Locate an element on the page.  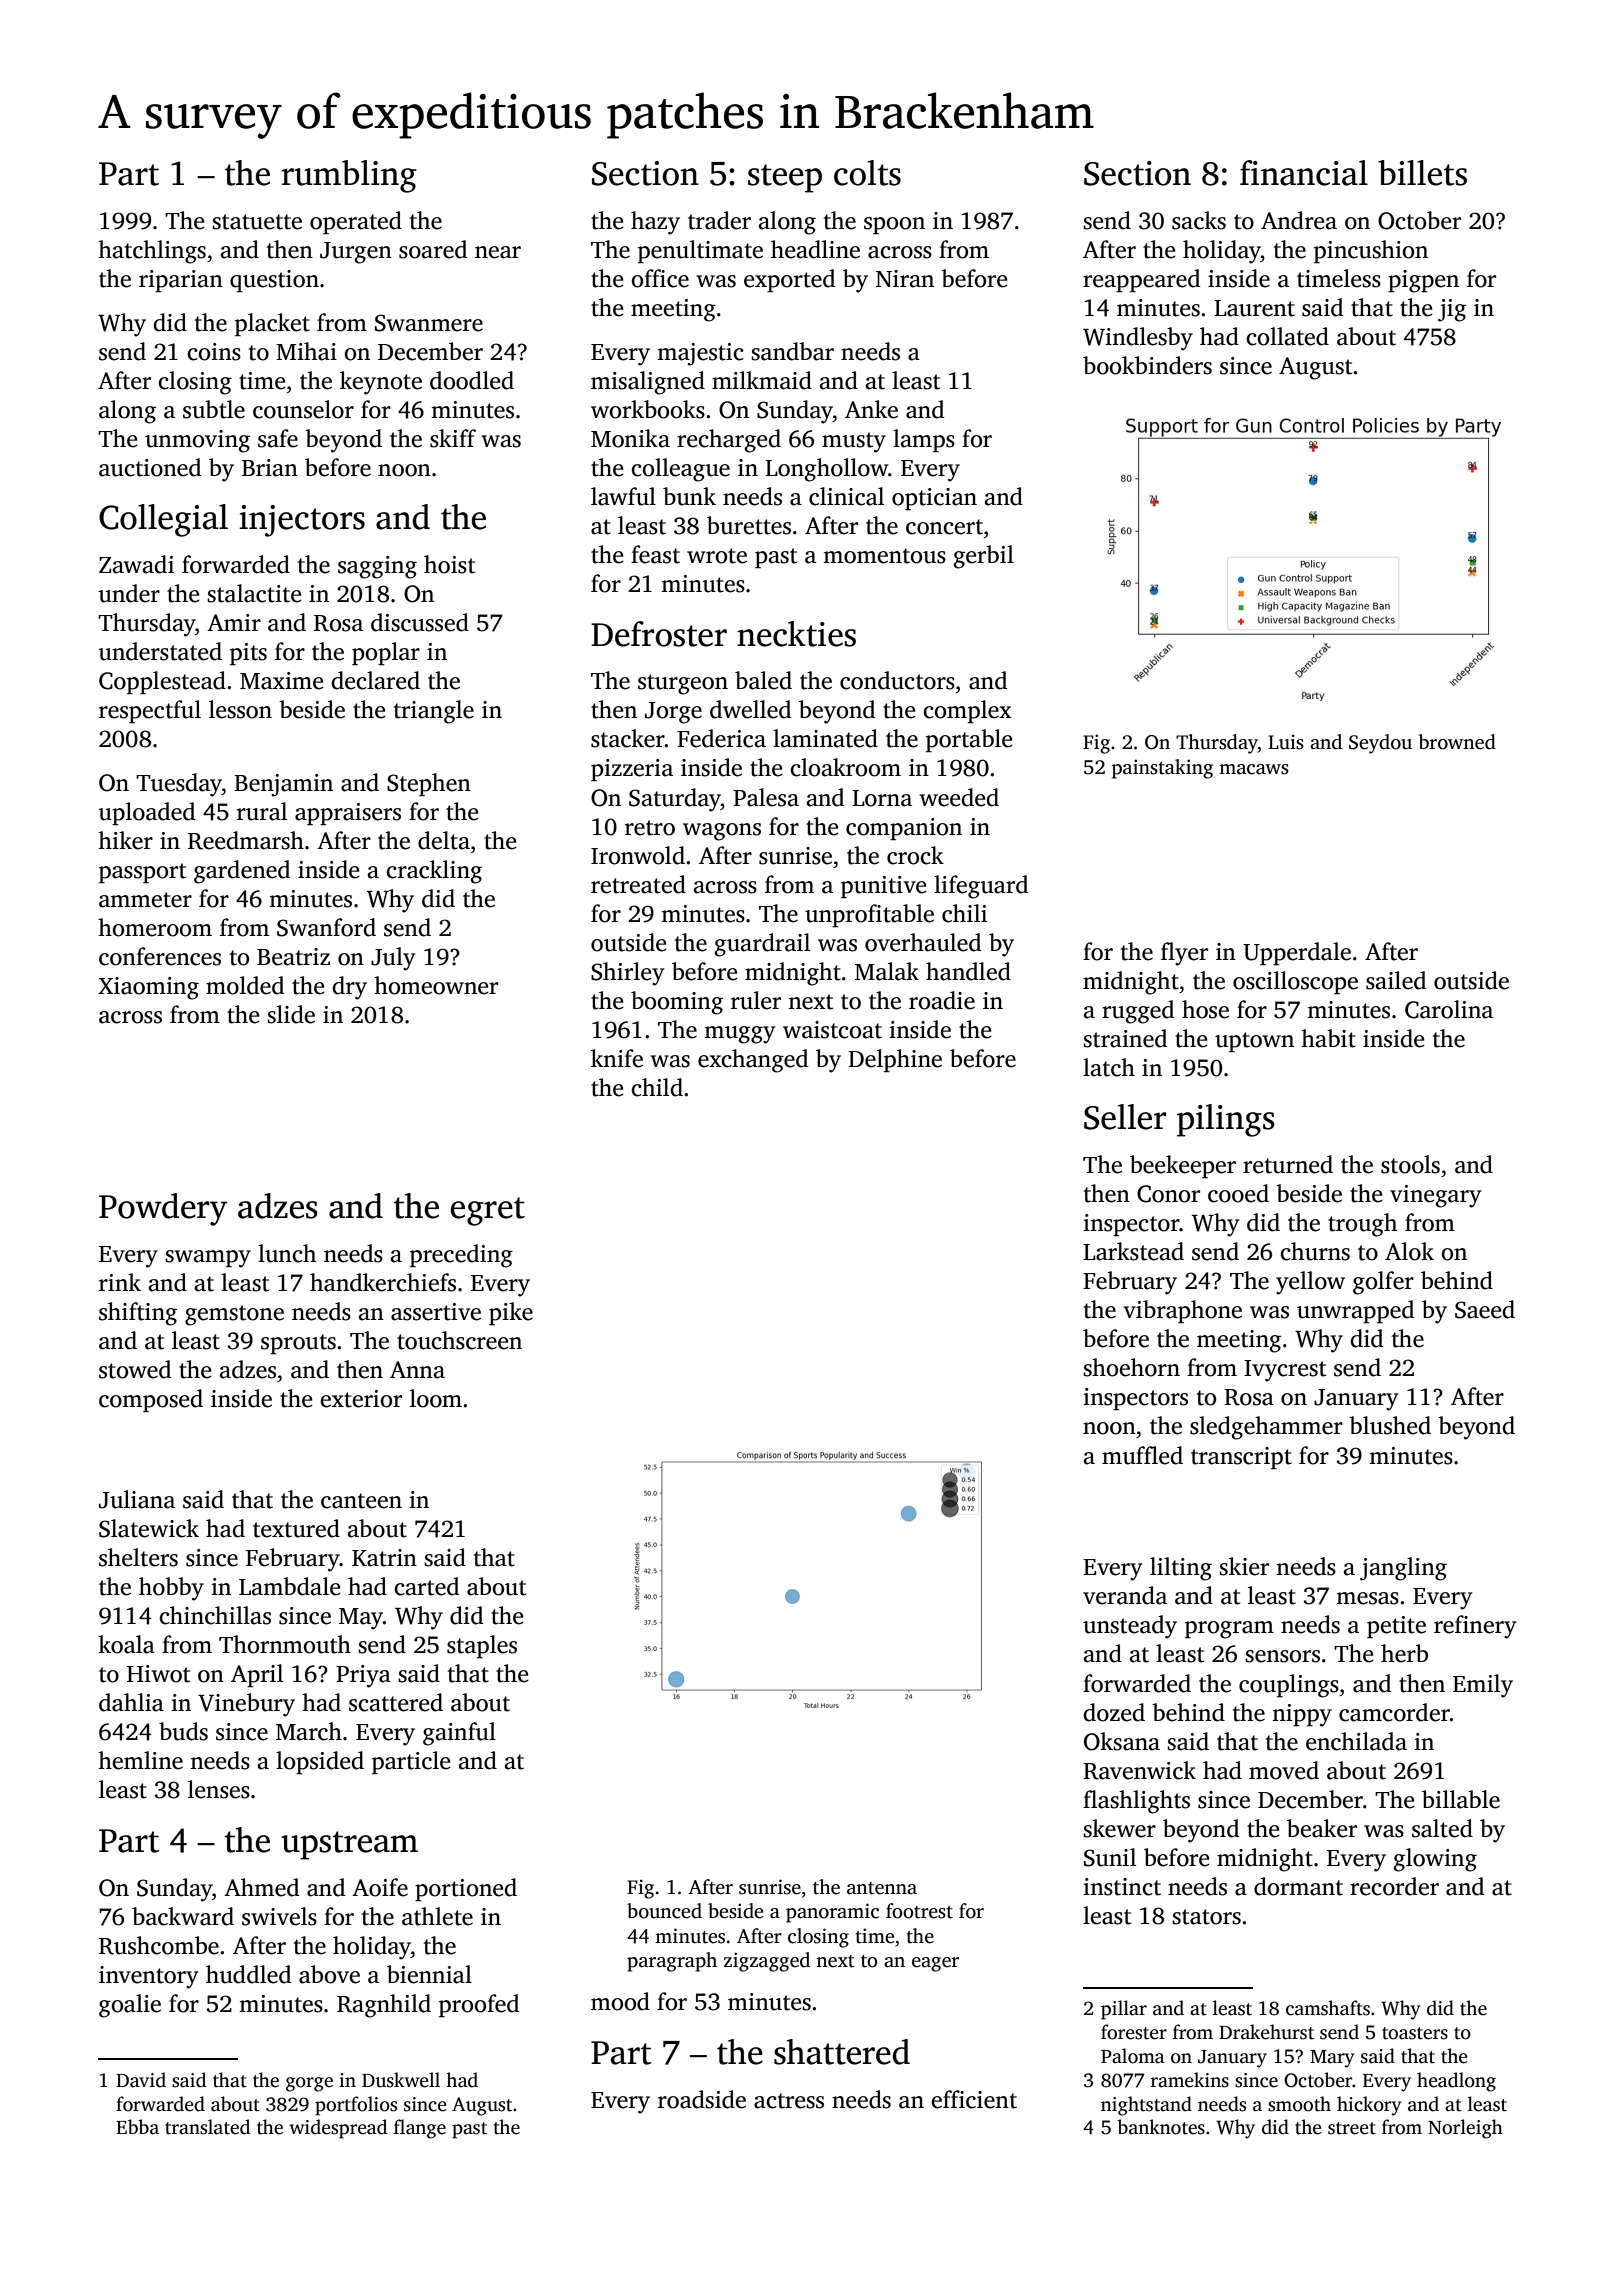
dozed is located at coordinates (1114, 1712).
